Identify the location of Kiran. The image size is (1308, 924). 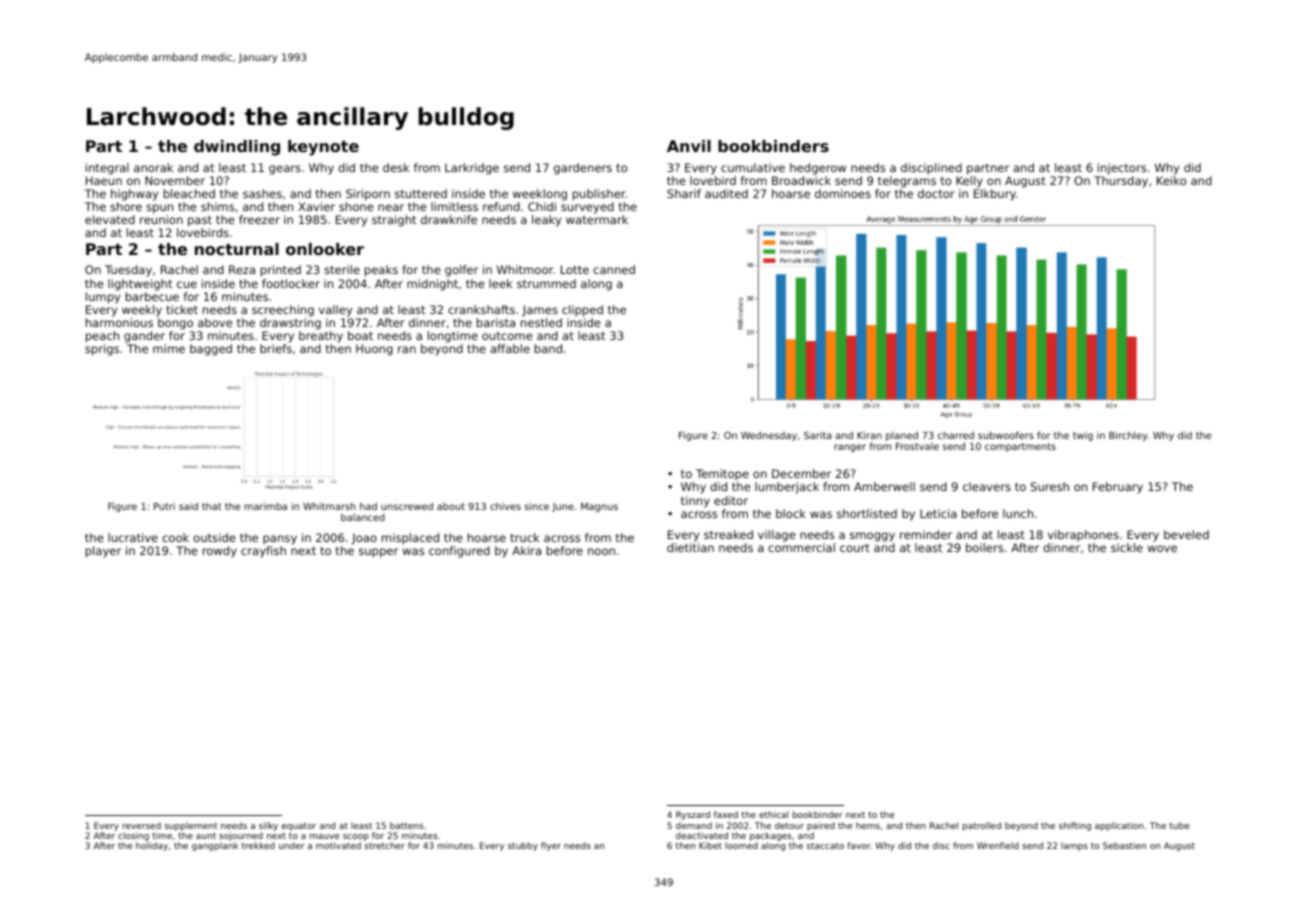
(869, 435).
